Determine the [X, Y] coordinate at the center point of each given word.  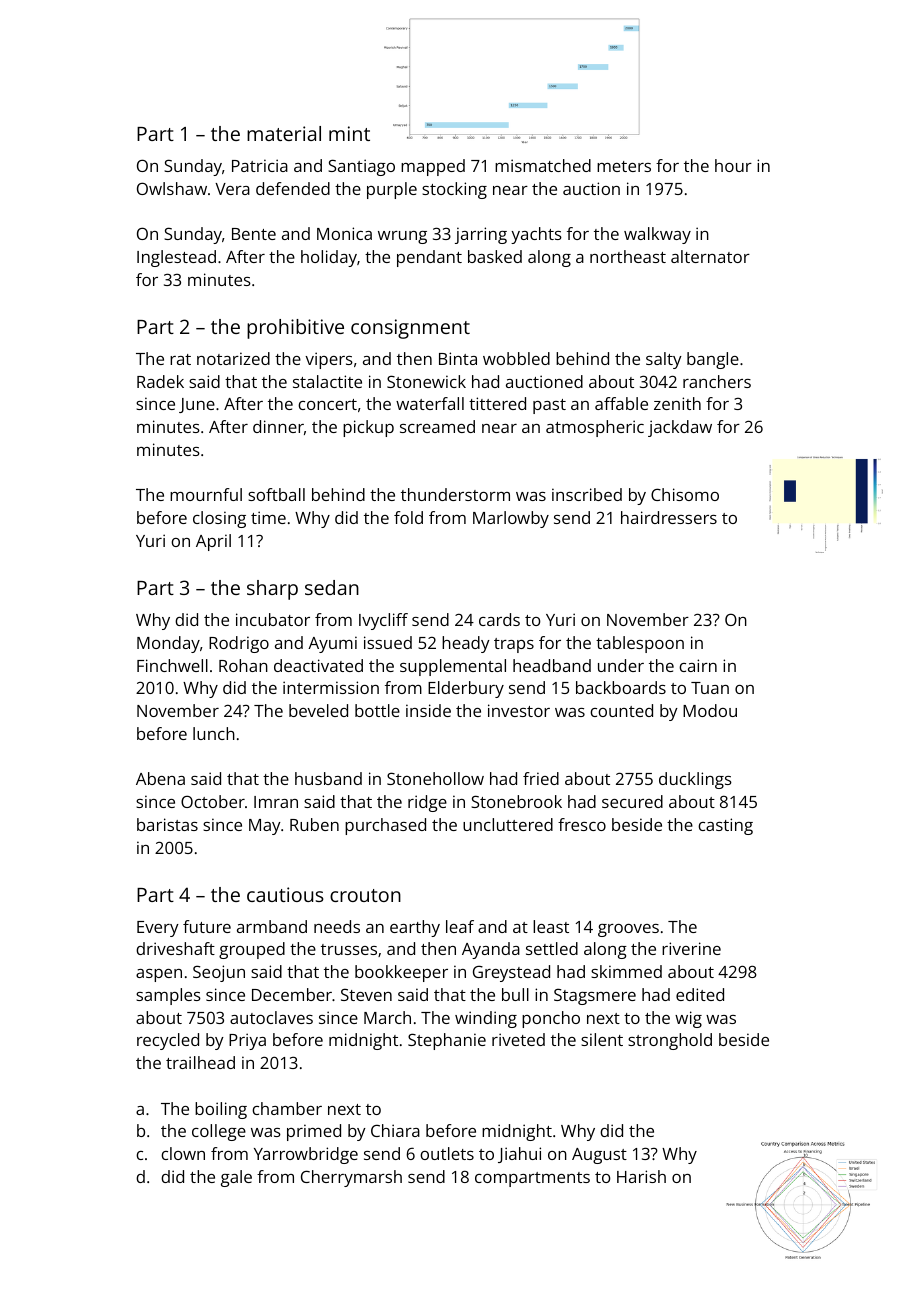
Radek [160, 381]
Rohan [243, 665]
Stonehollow [435, 778]
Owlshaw [172, 188]
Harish [641, 1176]
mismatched [543, 165]
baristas [167, 824]
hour [733, 165]
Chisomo [685, 494]
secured [632, 801]
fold [408, 517]
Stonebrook [516, 801]
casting [725, 826]
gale [236, 1178]
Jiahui [519, 1155]
